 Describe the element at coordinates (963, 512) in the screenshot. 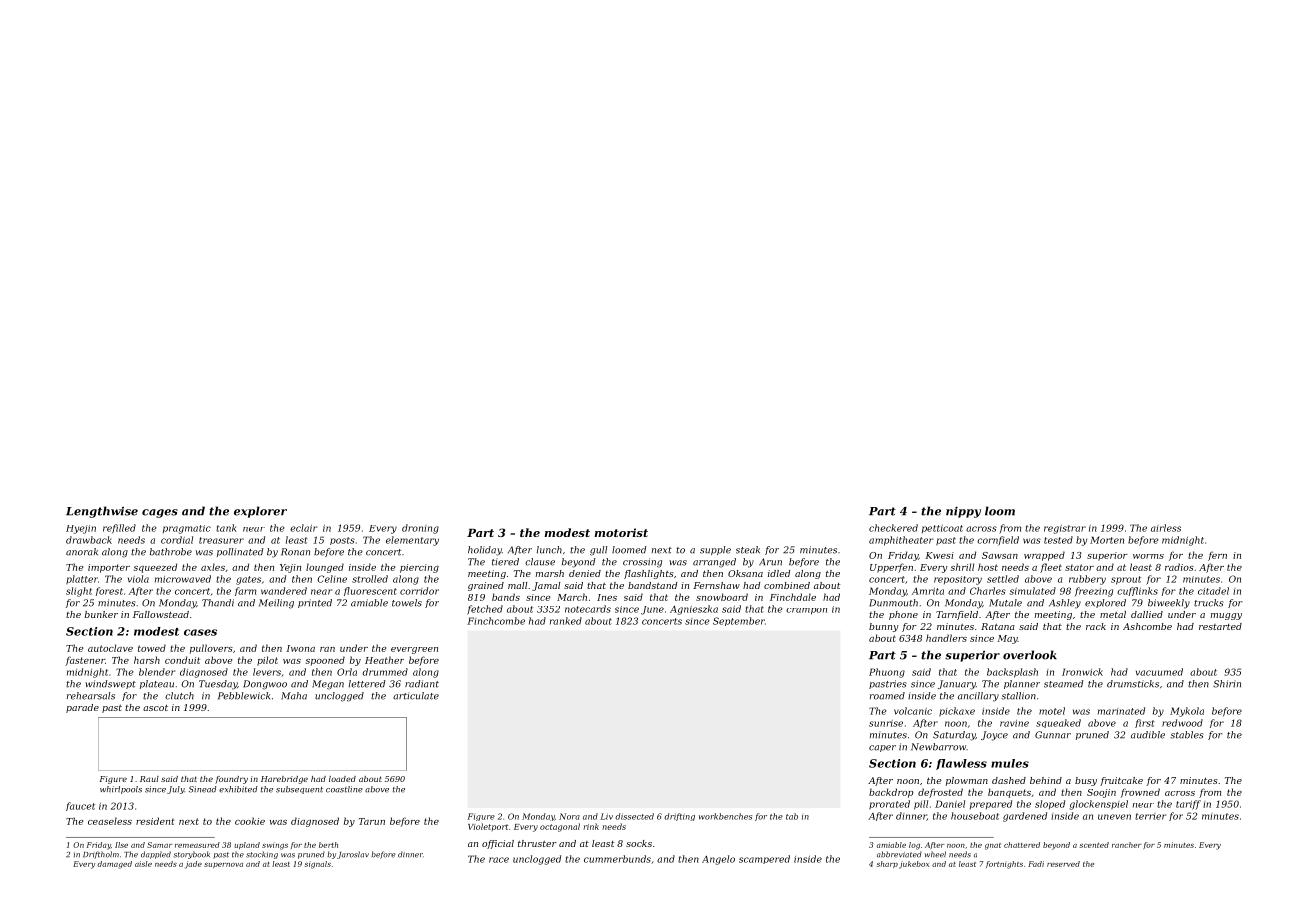

I see `nippy` at that location.
